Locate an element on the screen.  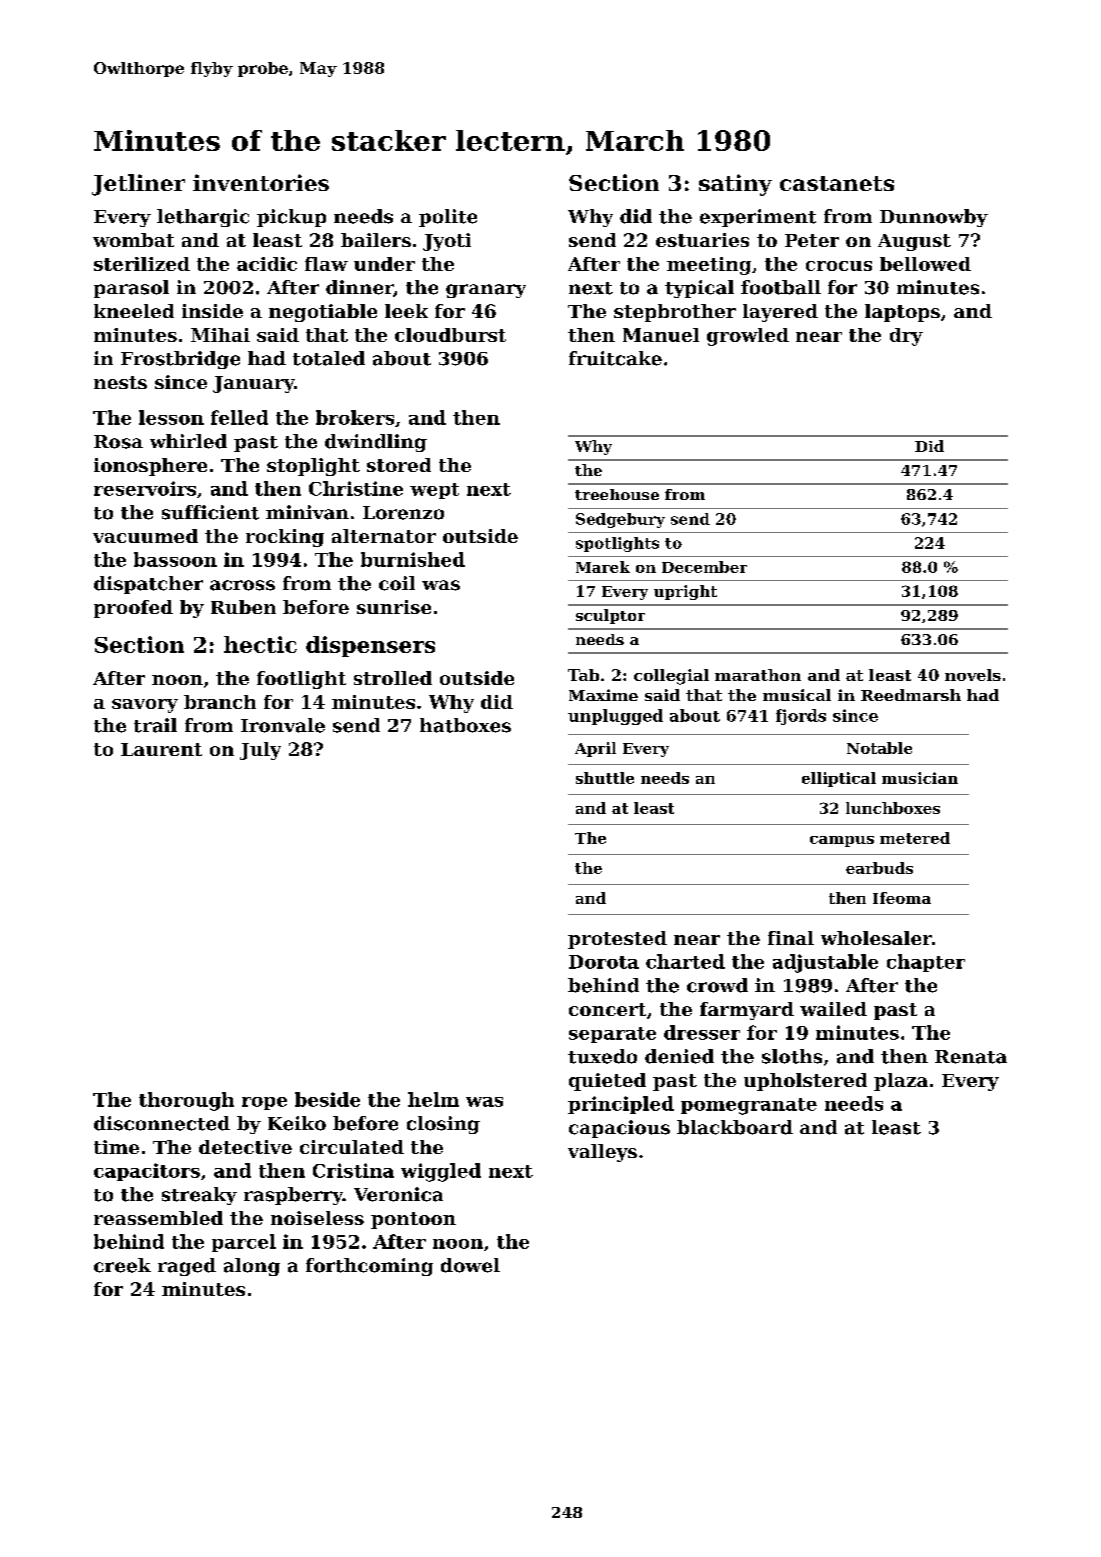
blackboard is located at coordinates (735, 1127).
